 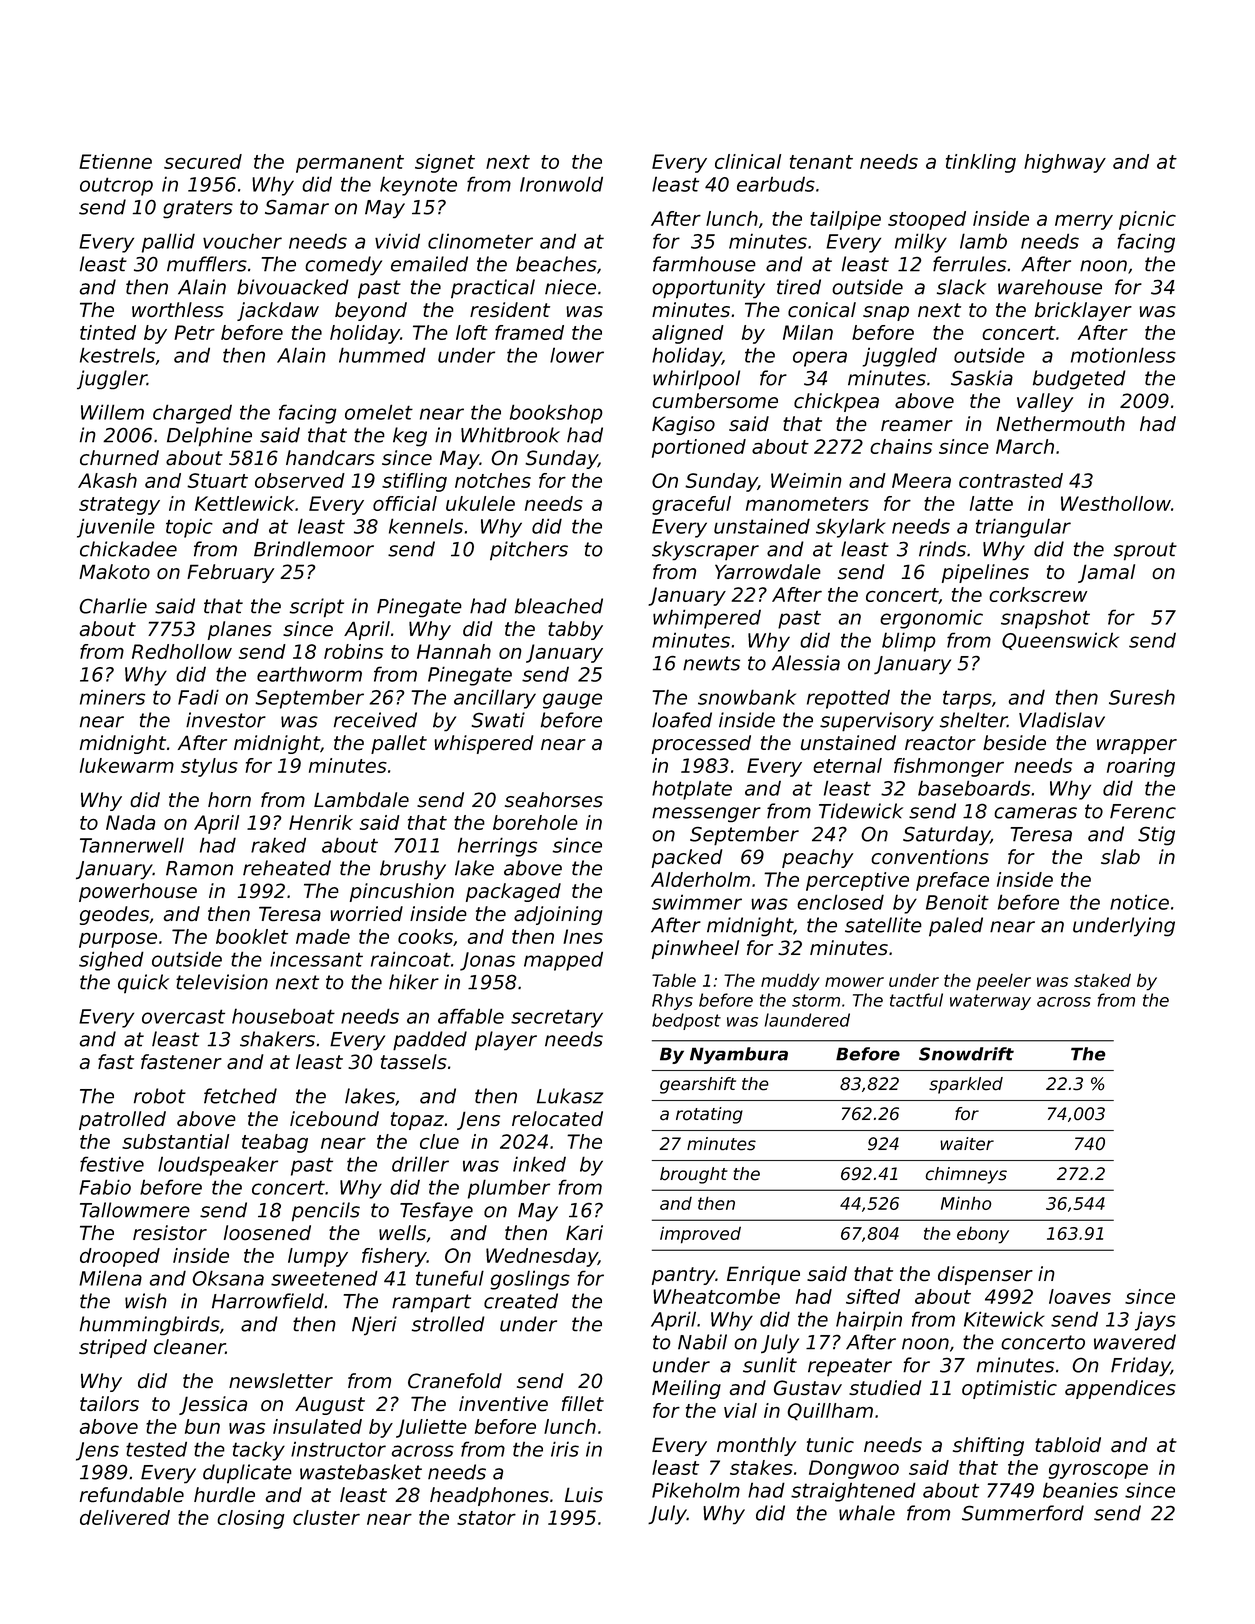 I want to click on motionless, so click(x=1123, y=355).
